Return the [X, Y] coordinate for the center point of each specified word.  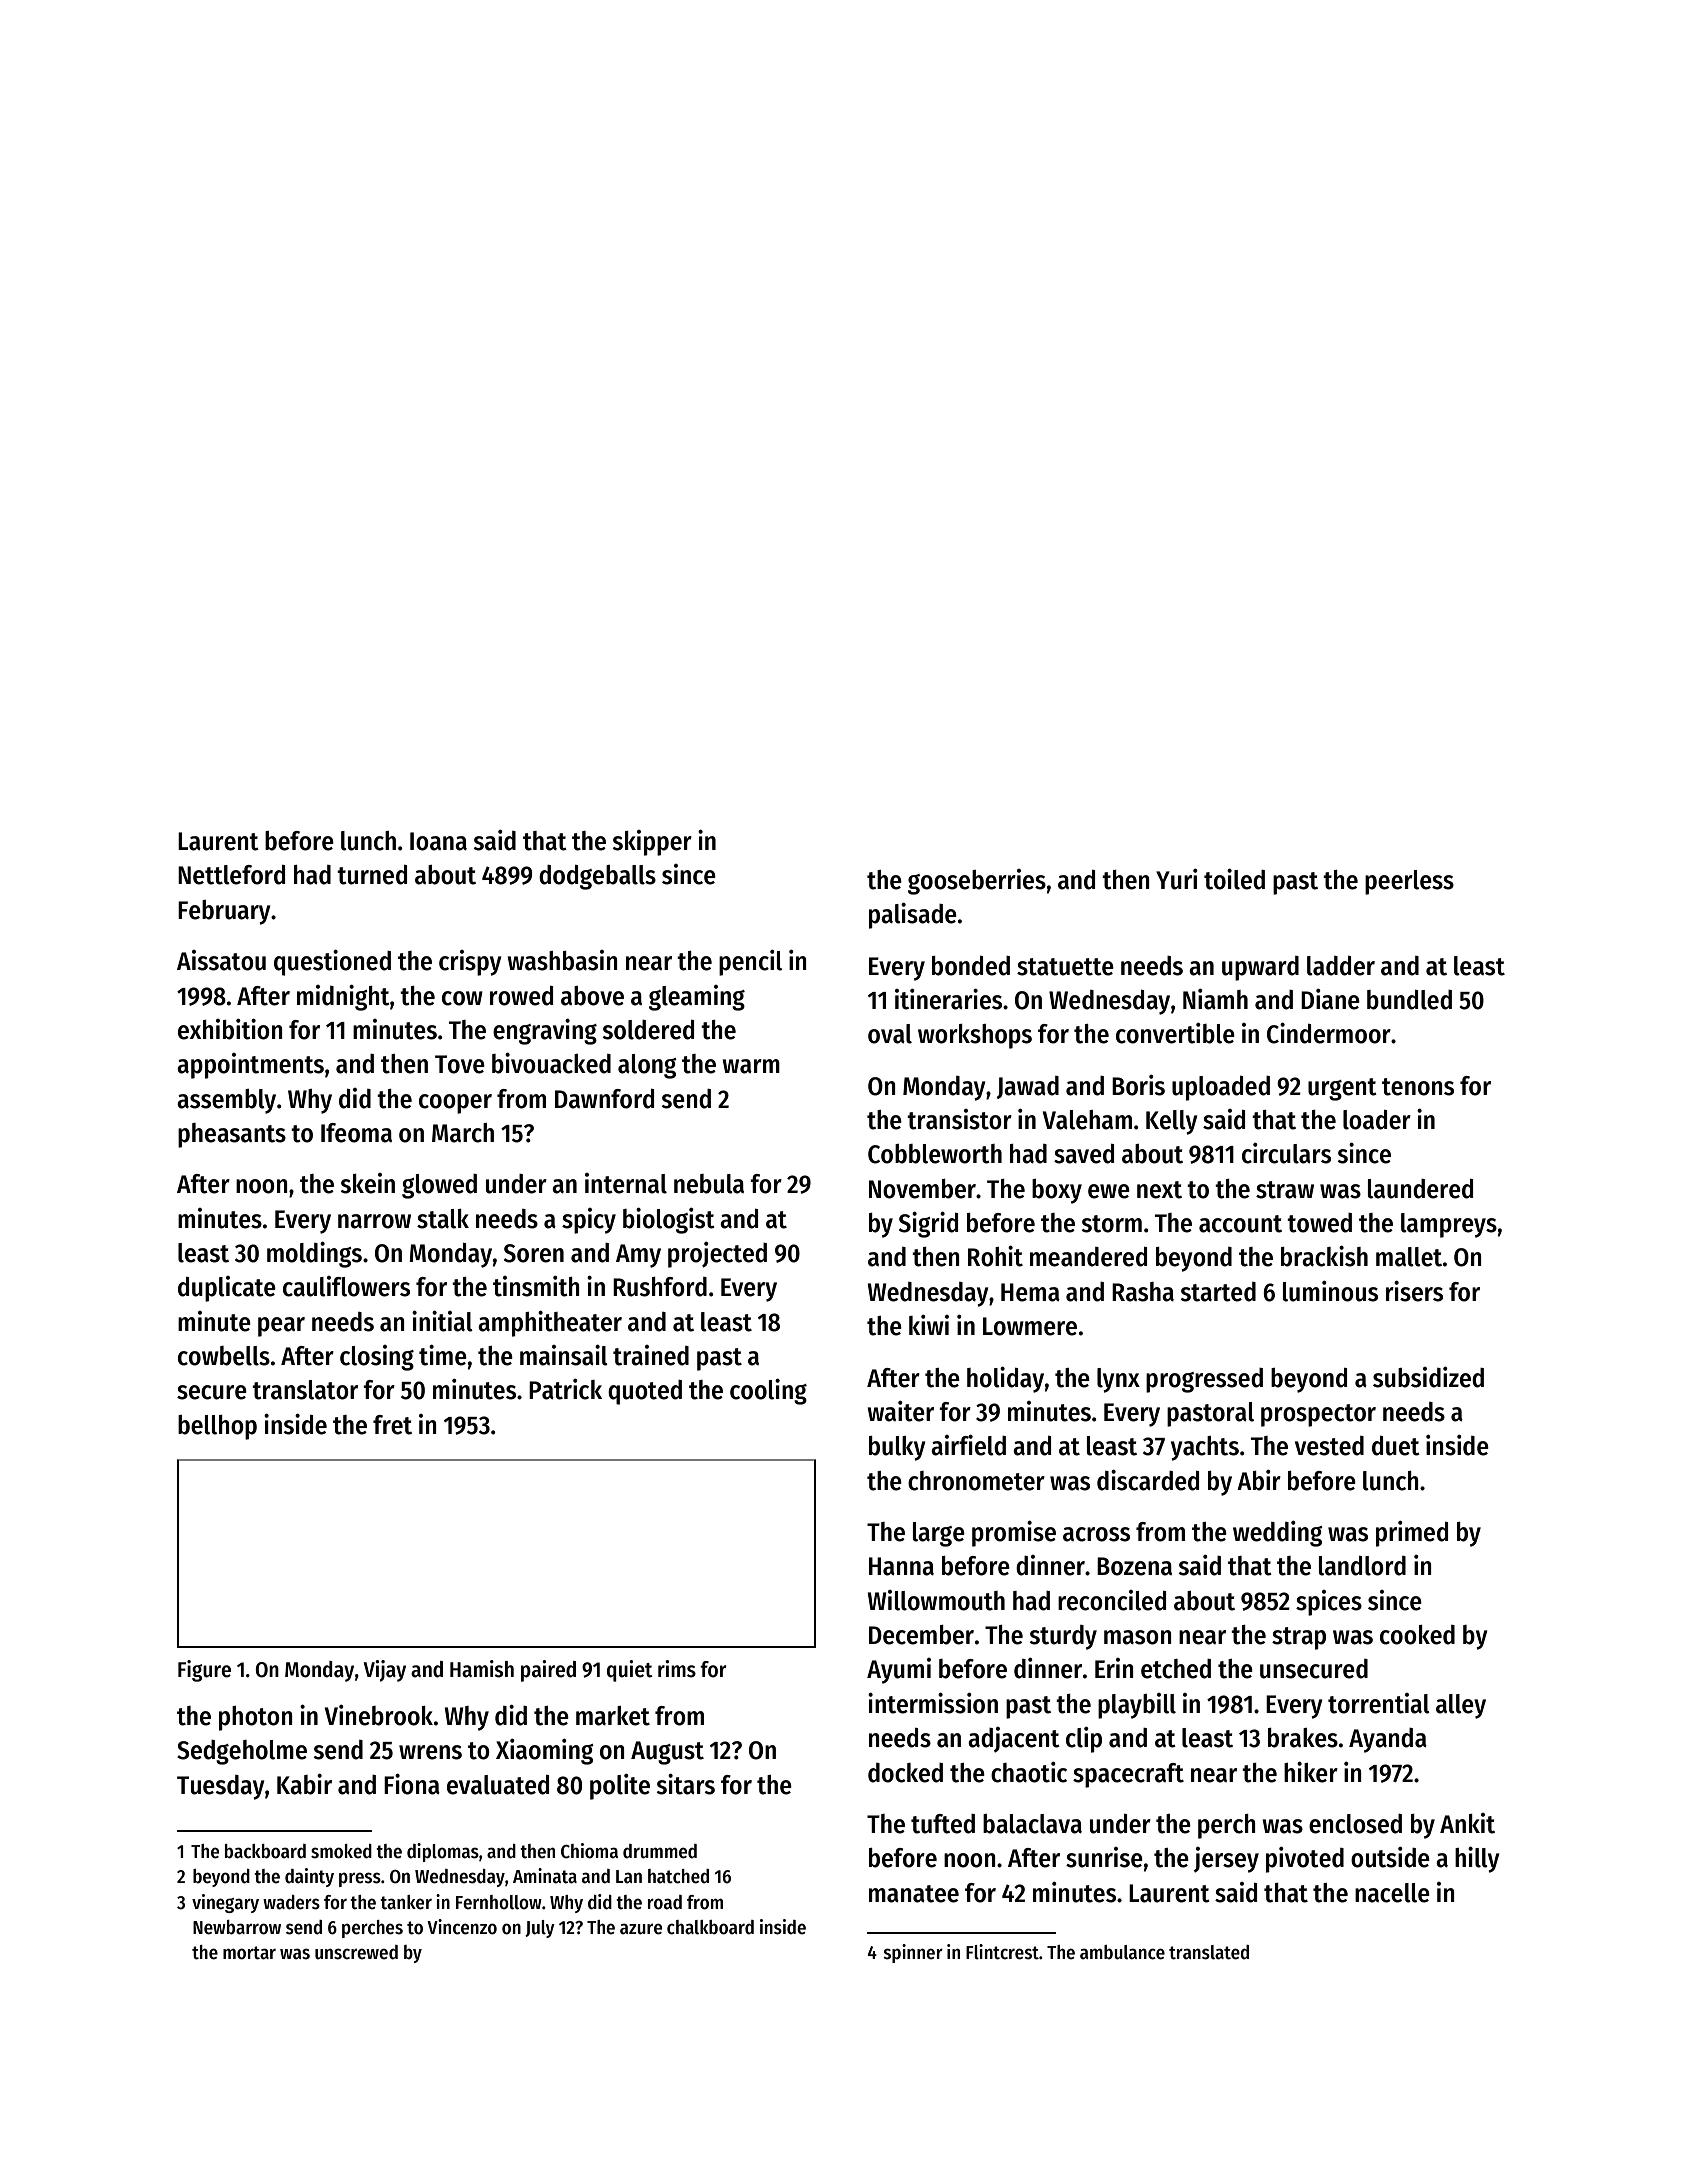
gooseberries [977, 882]
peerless [1409, 882]
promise [1014, 1534]
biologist [669, 1221]
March [463, 1133]
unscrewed [356, 1952]
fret [392, 1425]
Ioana [438, 841]
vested [1329, 1446]
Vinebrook [379, 1715]
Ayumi [899, 1671]
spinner [913, 1953]
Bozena [1134, 1566]
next [1159, 1190]
